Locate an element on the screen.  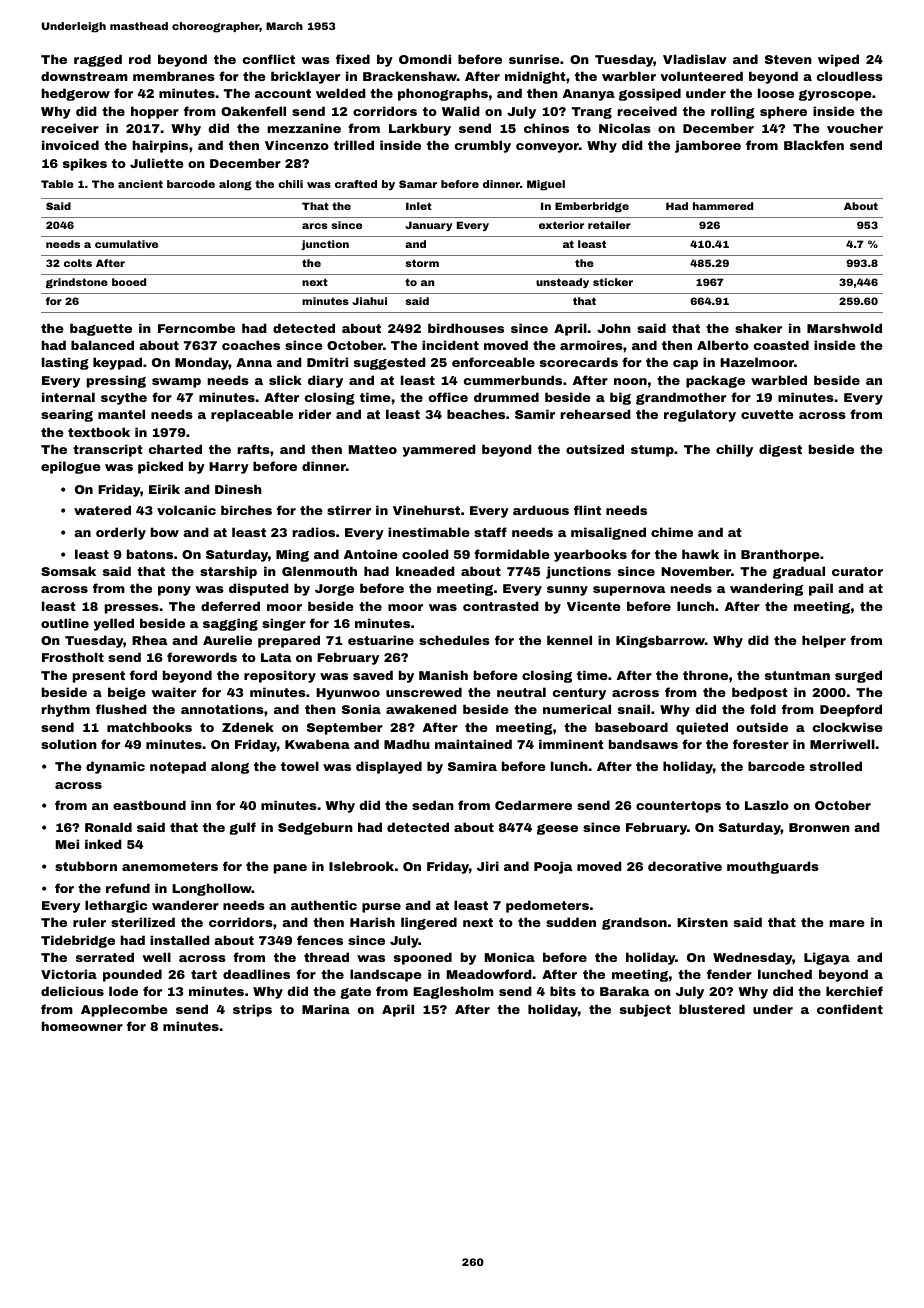
clockwise is located at coordinates (848, 727).
